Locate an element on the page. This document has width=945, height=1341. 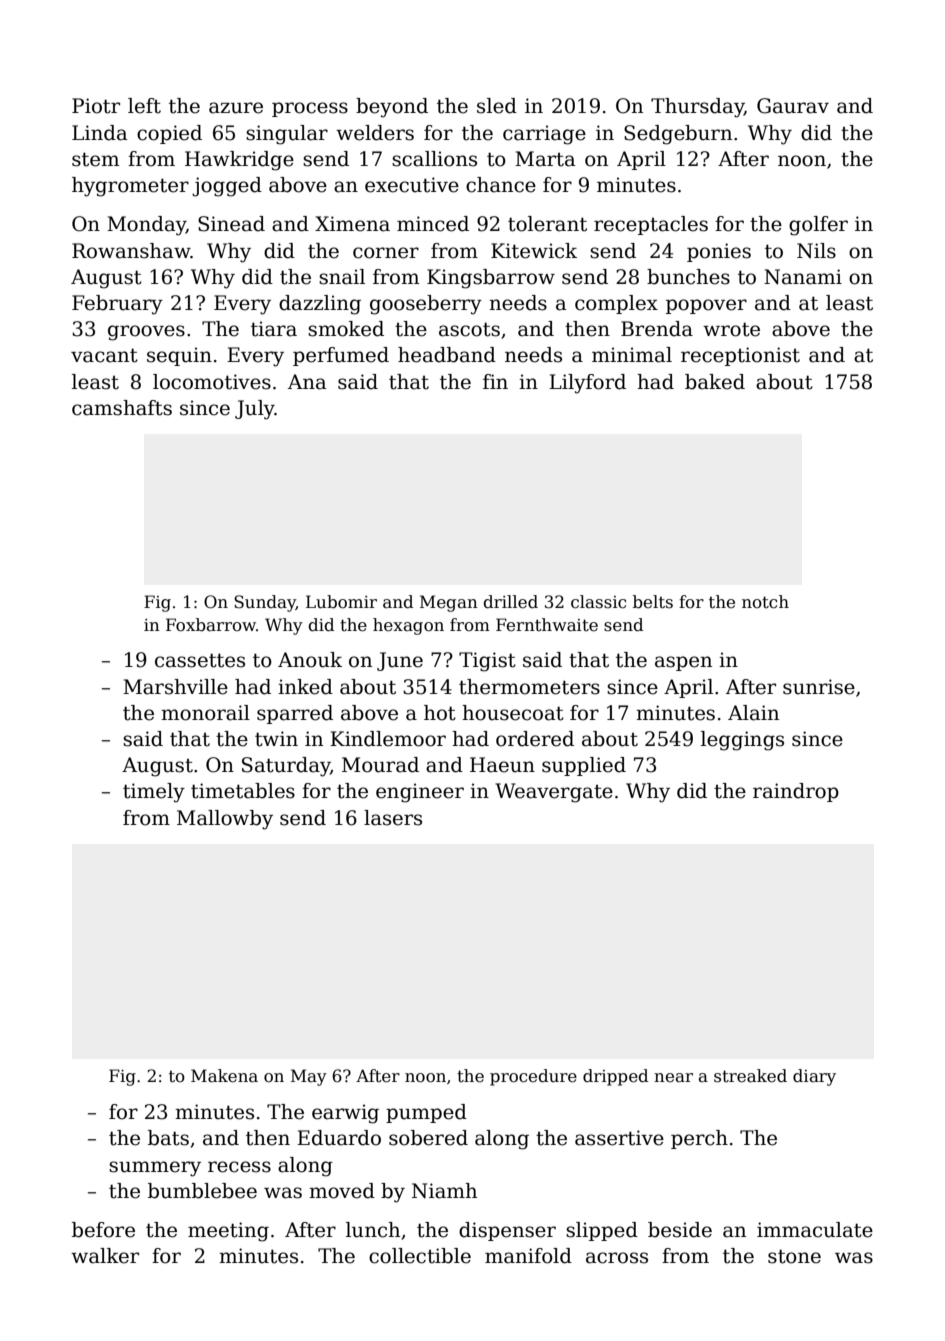
beyond is located at coordinates (392, 108).
